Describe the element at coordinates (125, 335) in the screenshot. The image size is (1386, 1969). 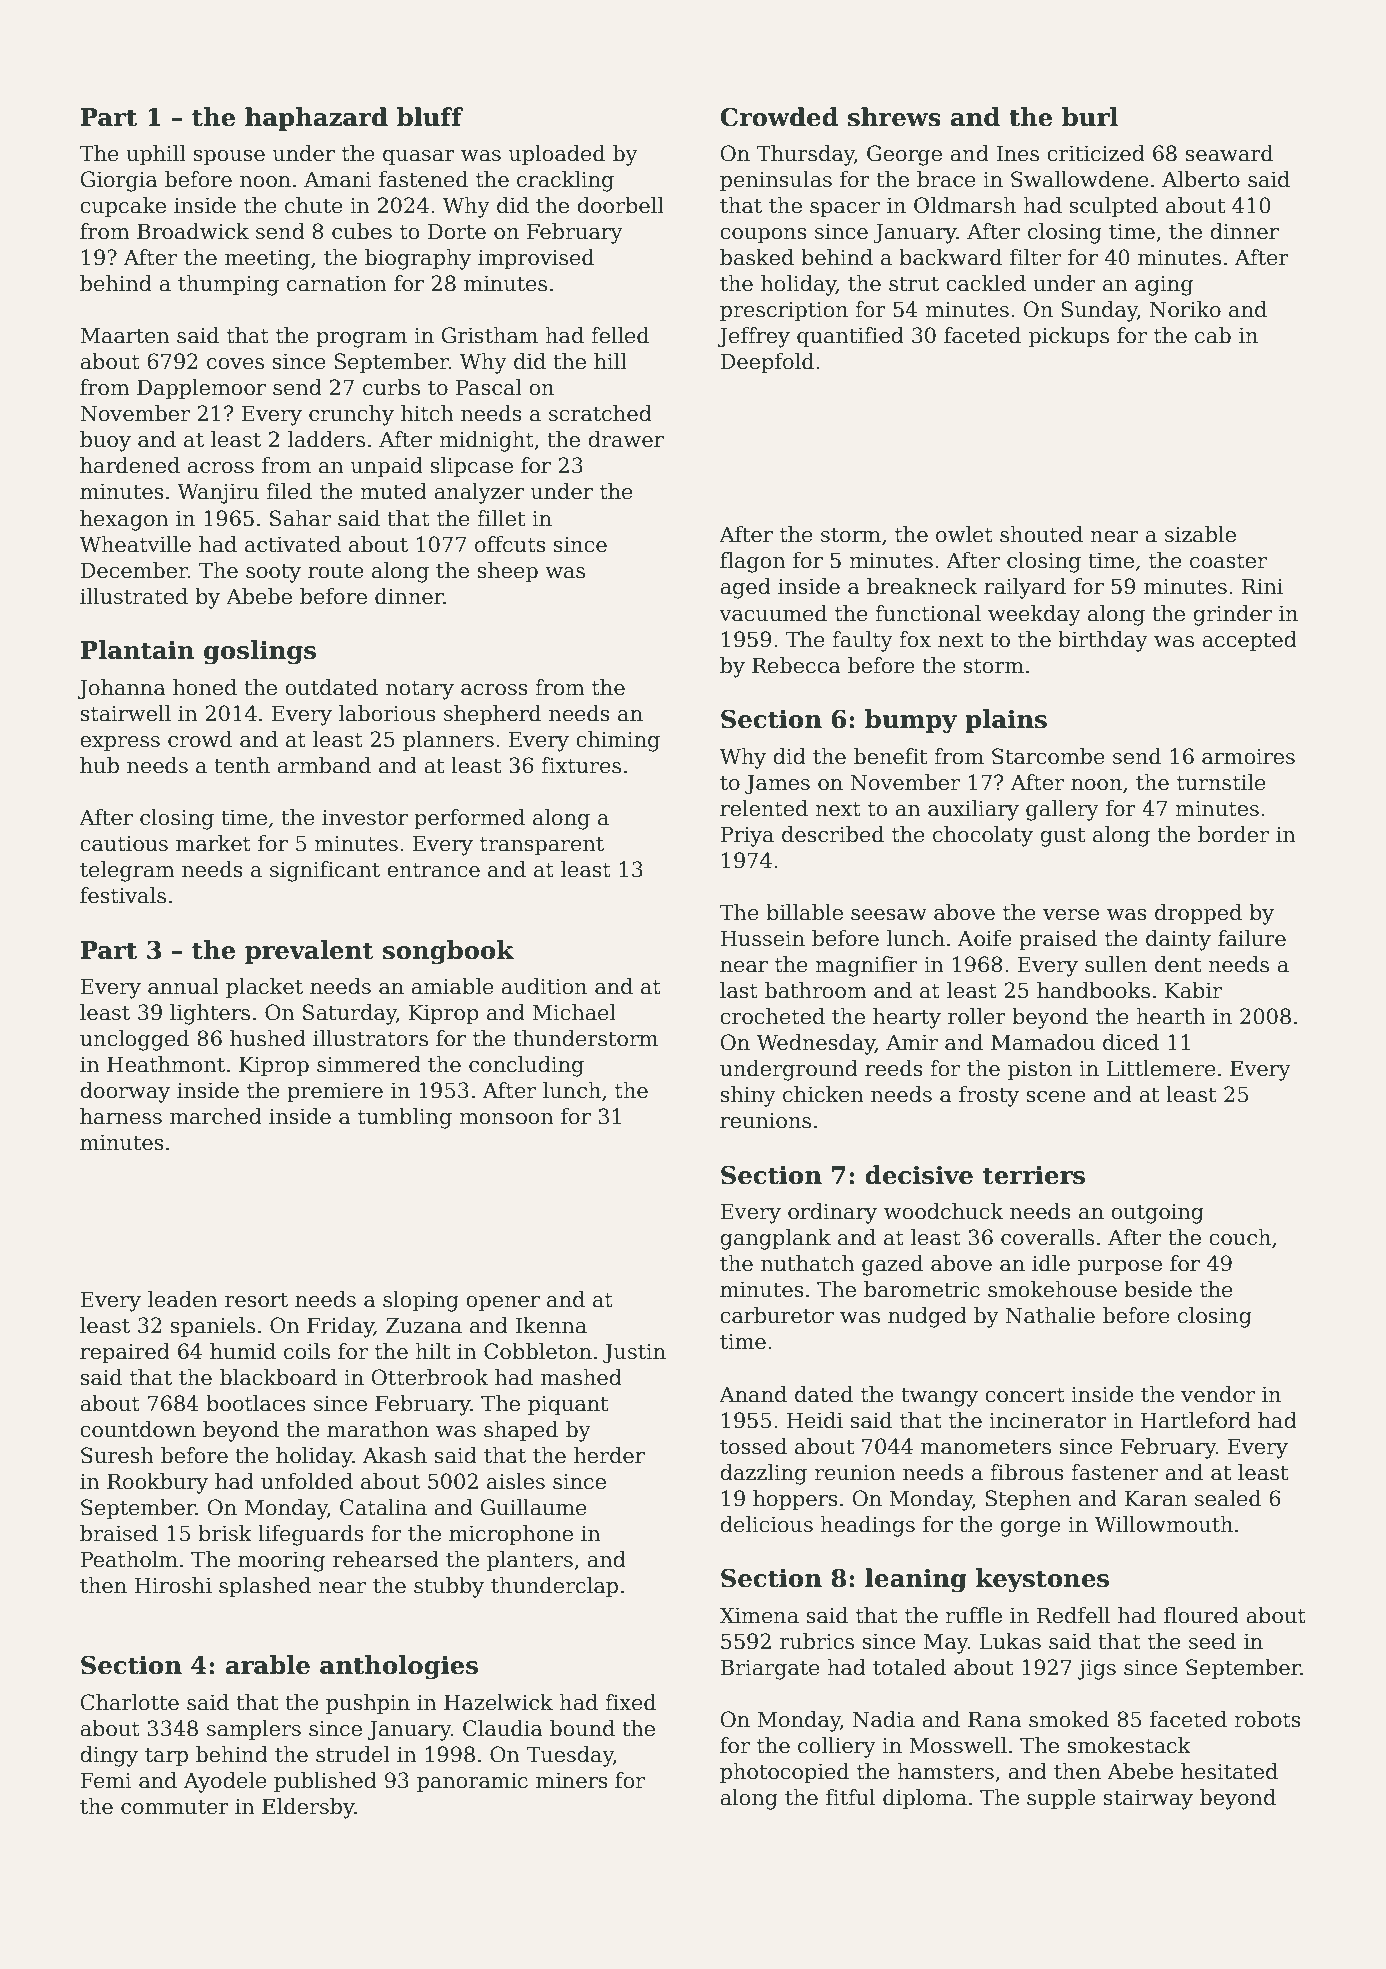
I see `Maarten` at that location.
